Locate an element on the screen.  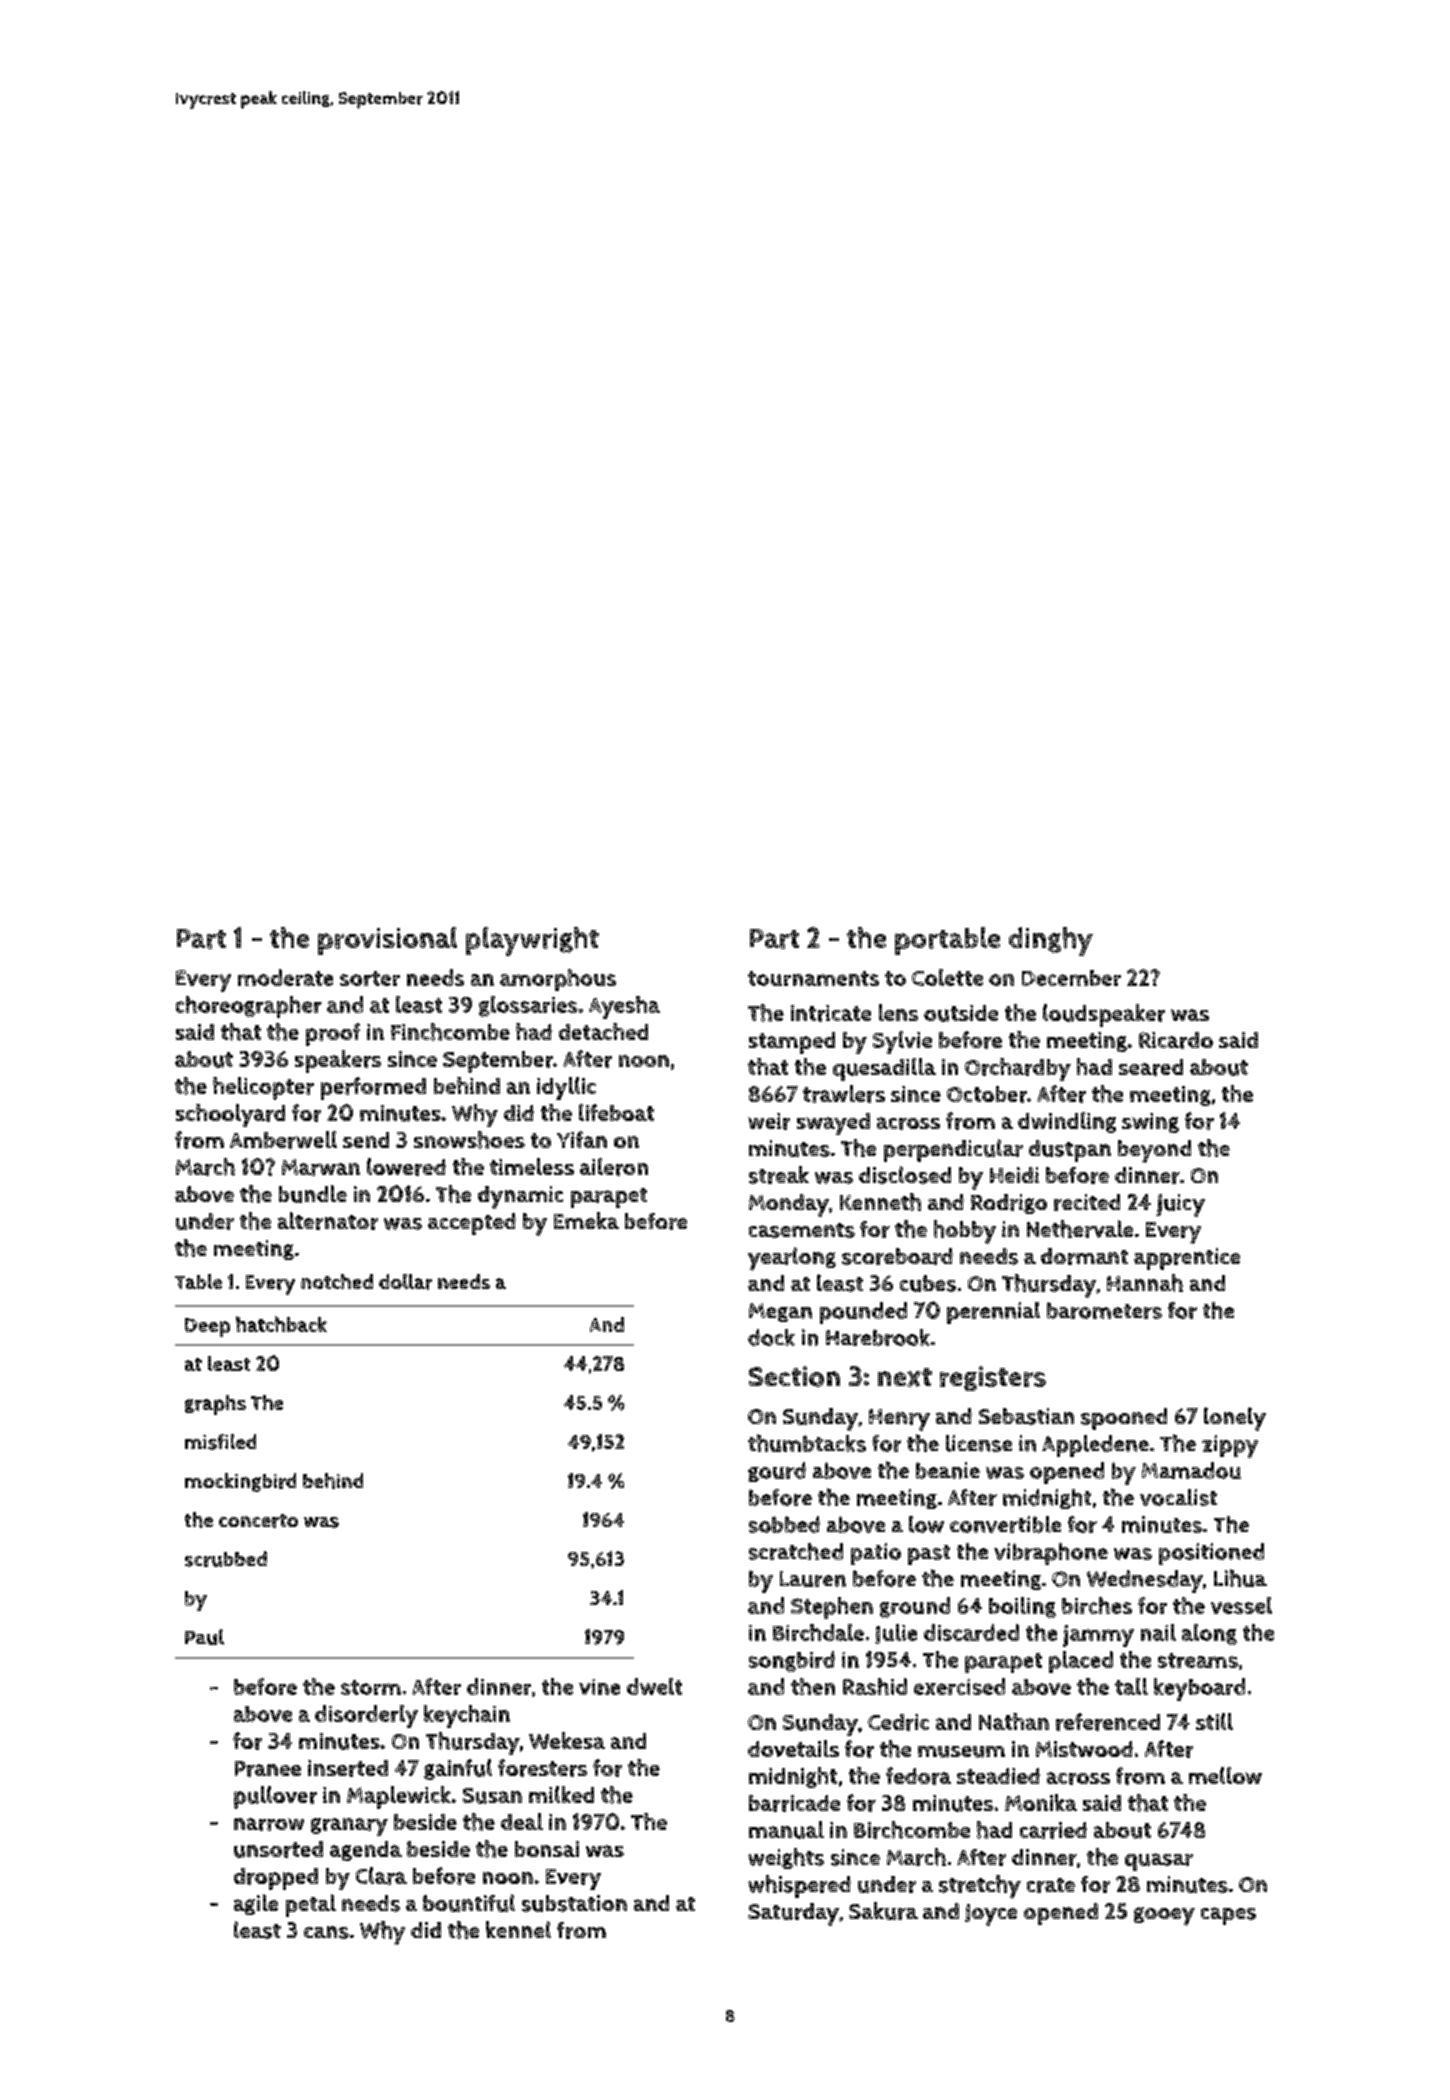
Colette is located at coordinates (947, 977).
